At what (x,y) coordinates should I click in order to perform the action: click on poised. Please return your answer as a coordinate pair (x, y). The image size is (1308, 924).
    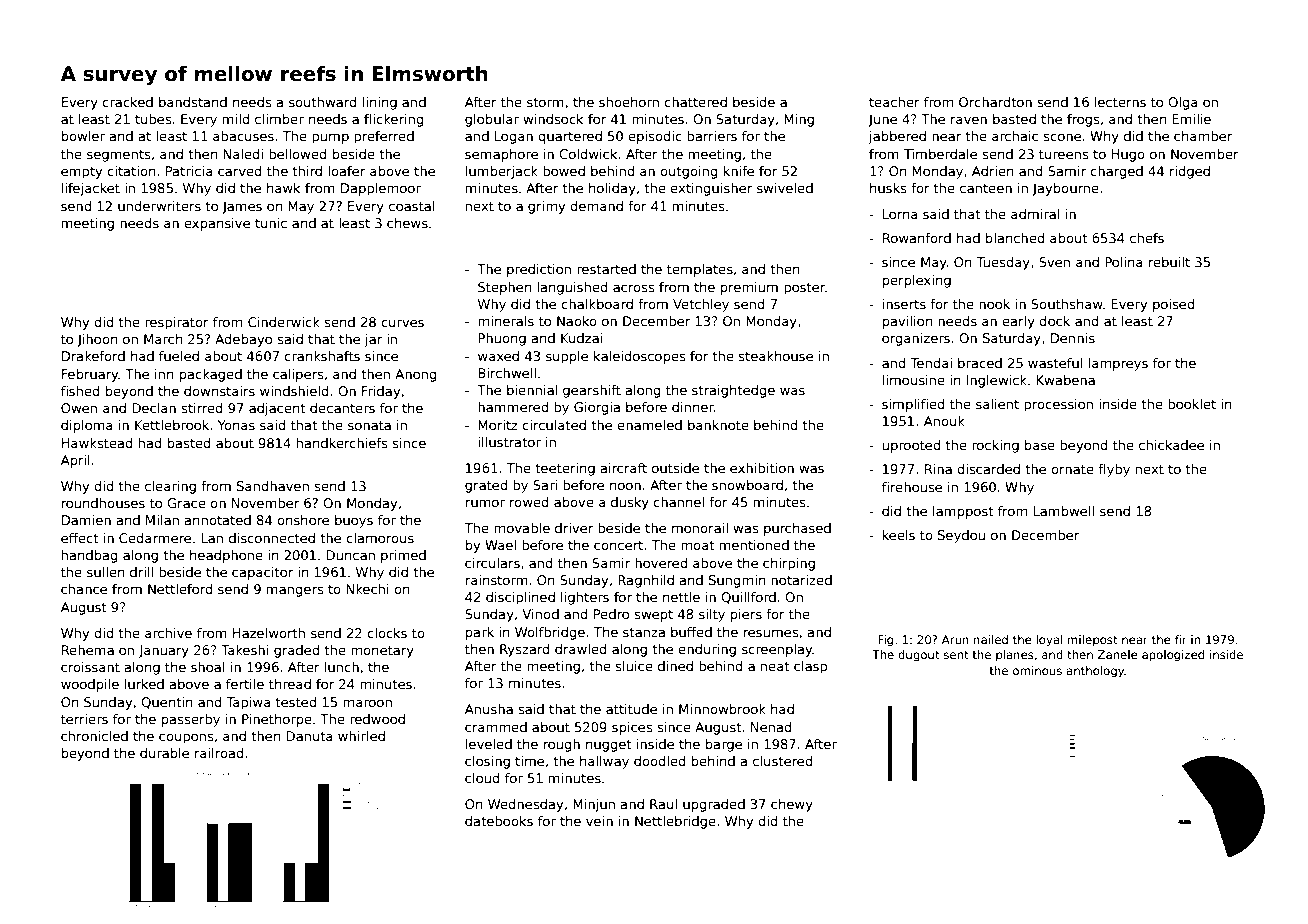
    Looking at the image, I should click on (1174, 305).
